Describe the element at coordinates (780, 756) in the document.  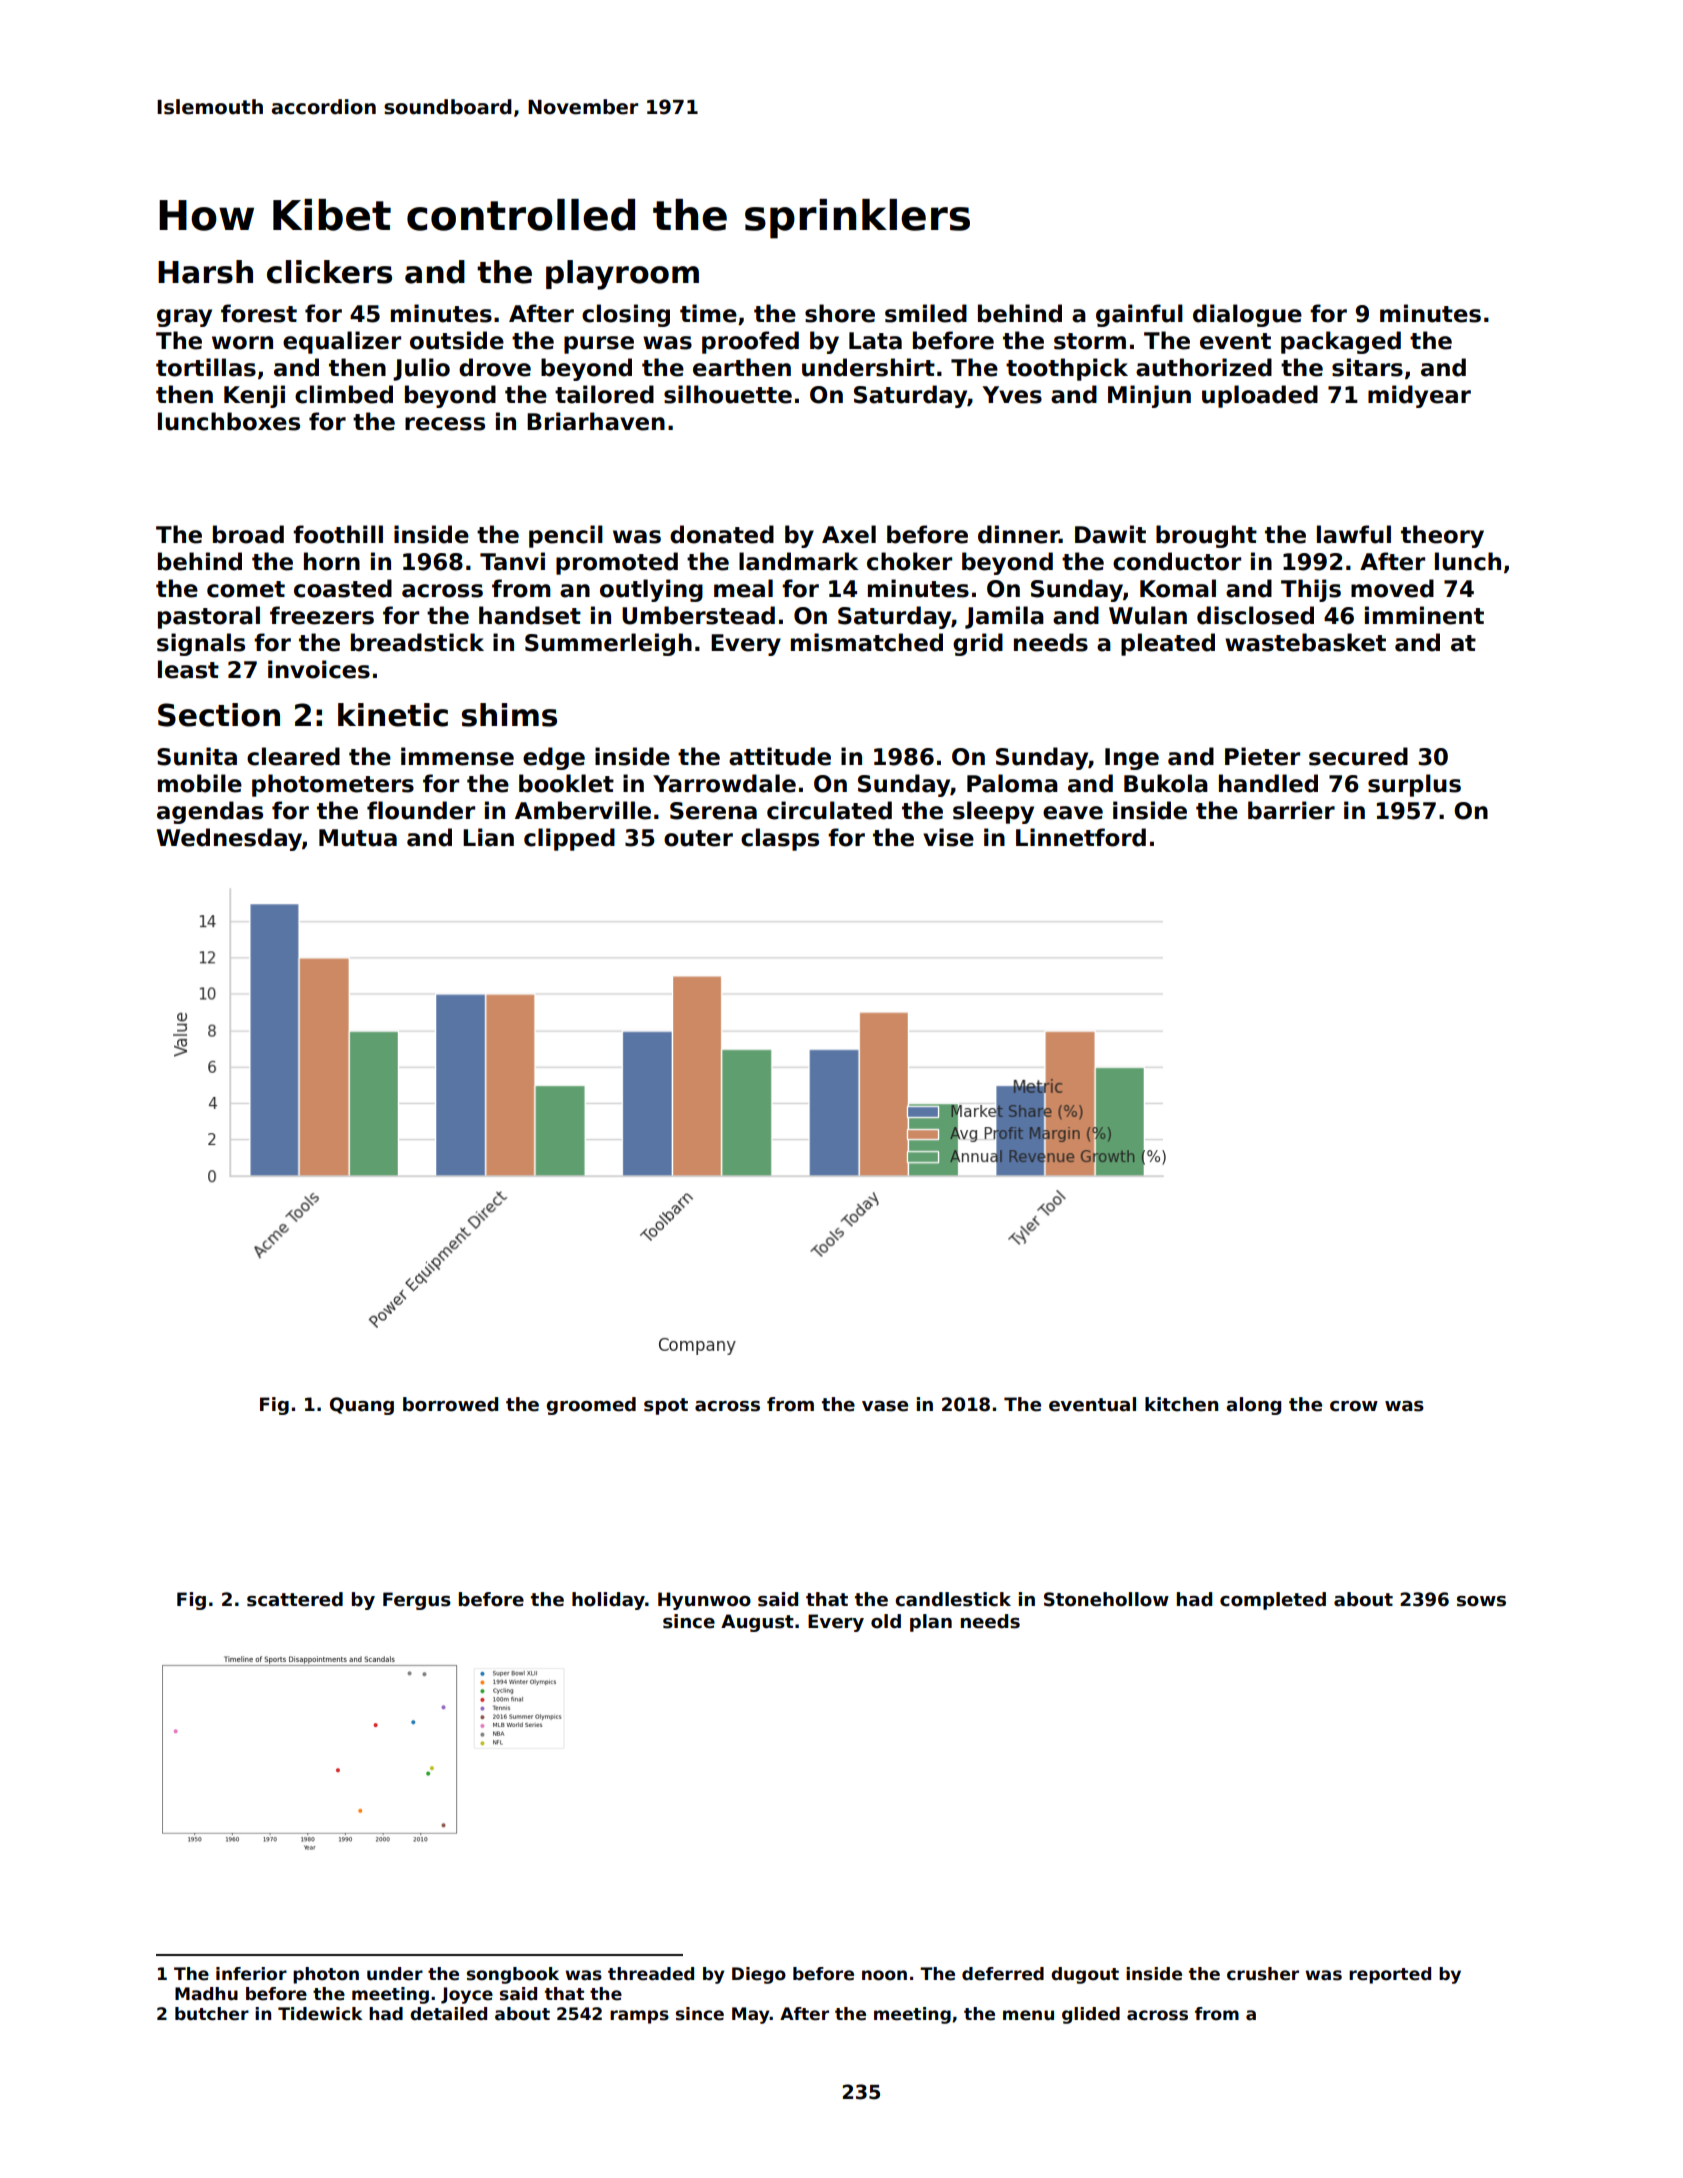
I see `attitude` at that location.
